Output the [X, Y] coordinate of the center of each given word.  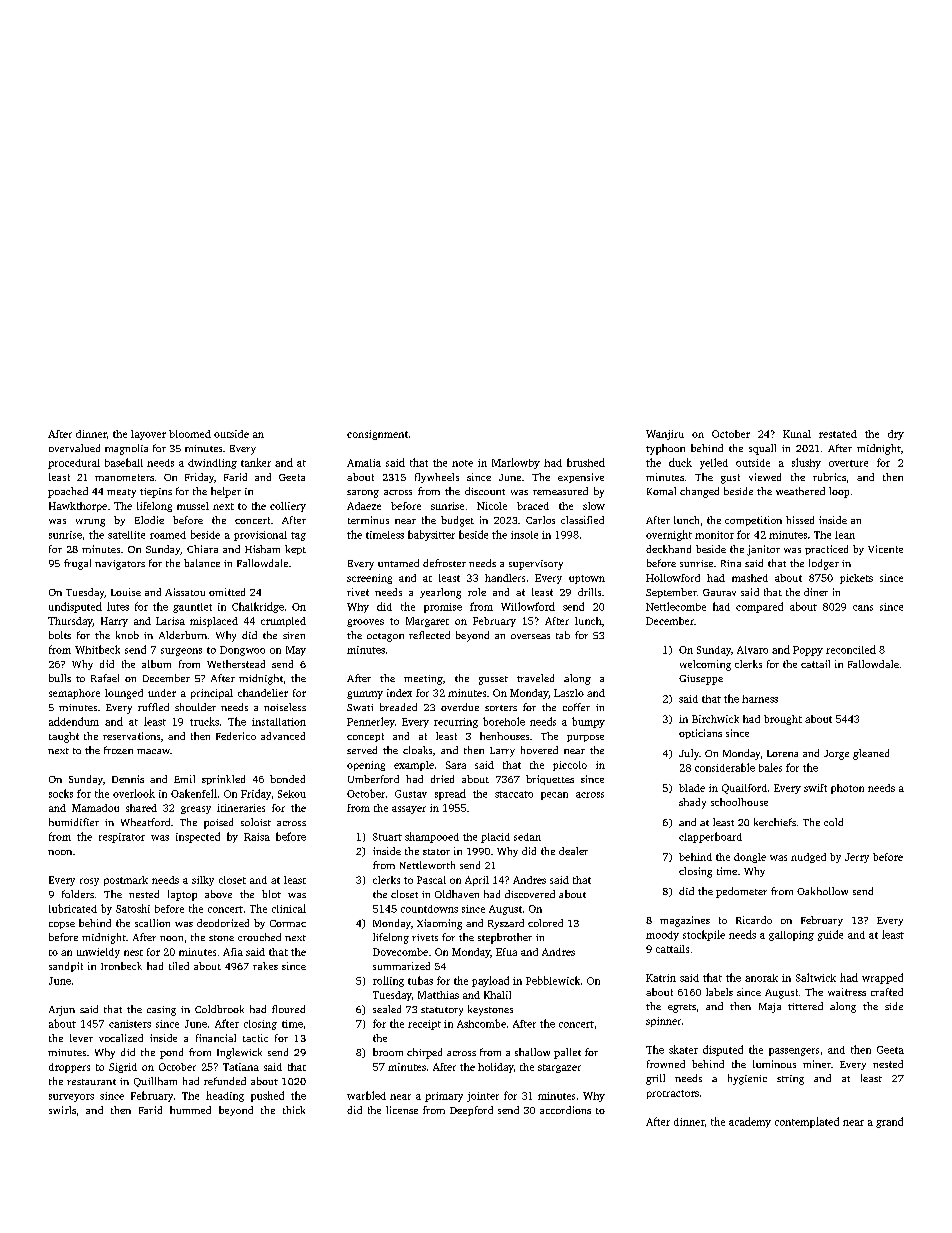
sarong [363, 494]
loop [839, 492]
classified [582, 520]
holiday [496, 1068]
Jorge [836, 755]
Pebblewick [553, 980]
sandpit [66, 967]
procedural [74, 464]
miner [817, 1064]
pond [171, 1053]
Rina [731, 563]
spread [450, 794]
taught [64, 737]
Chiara [202, 549]
